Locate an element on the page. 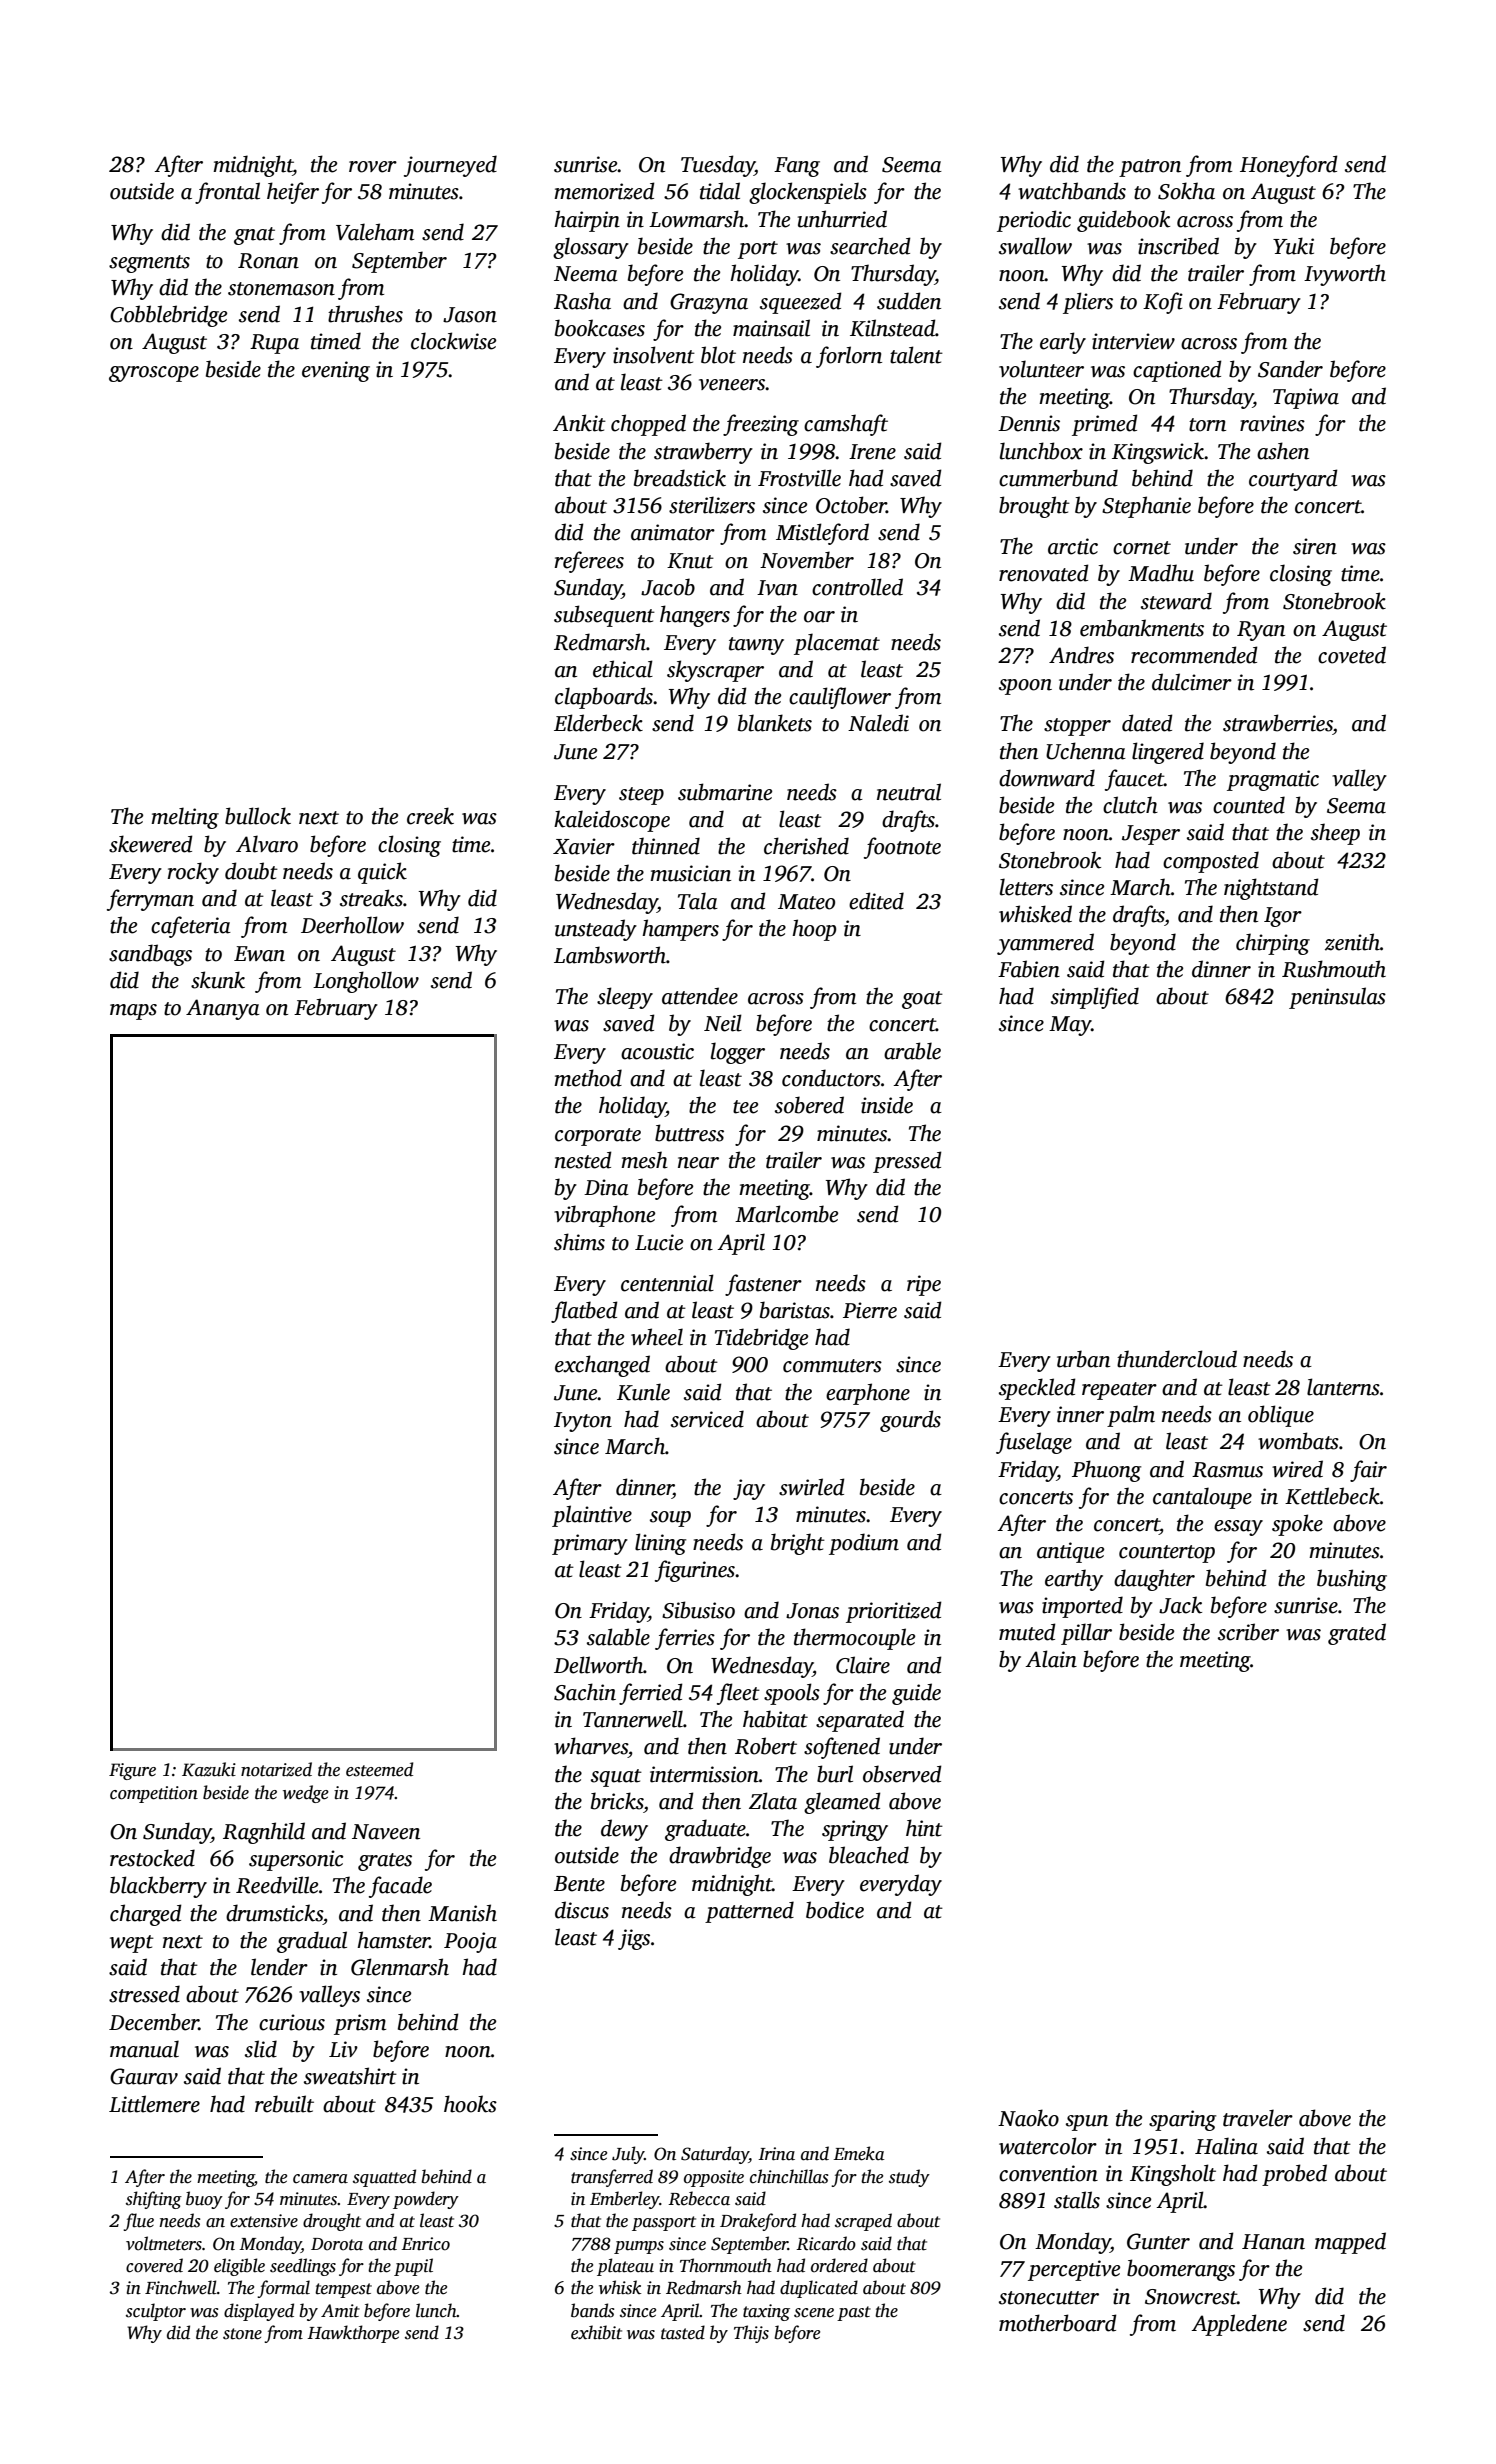 The image size is (1496, 2464). patron is located at coordinates (1150, 168).
